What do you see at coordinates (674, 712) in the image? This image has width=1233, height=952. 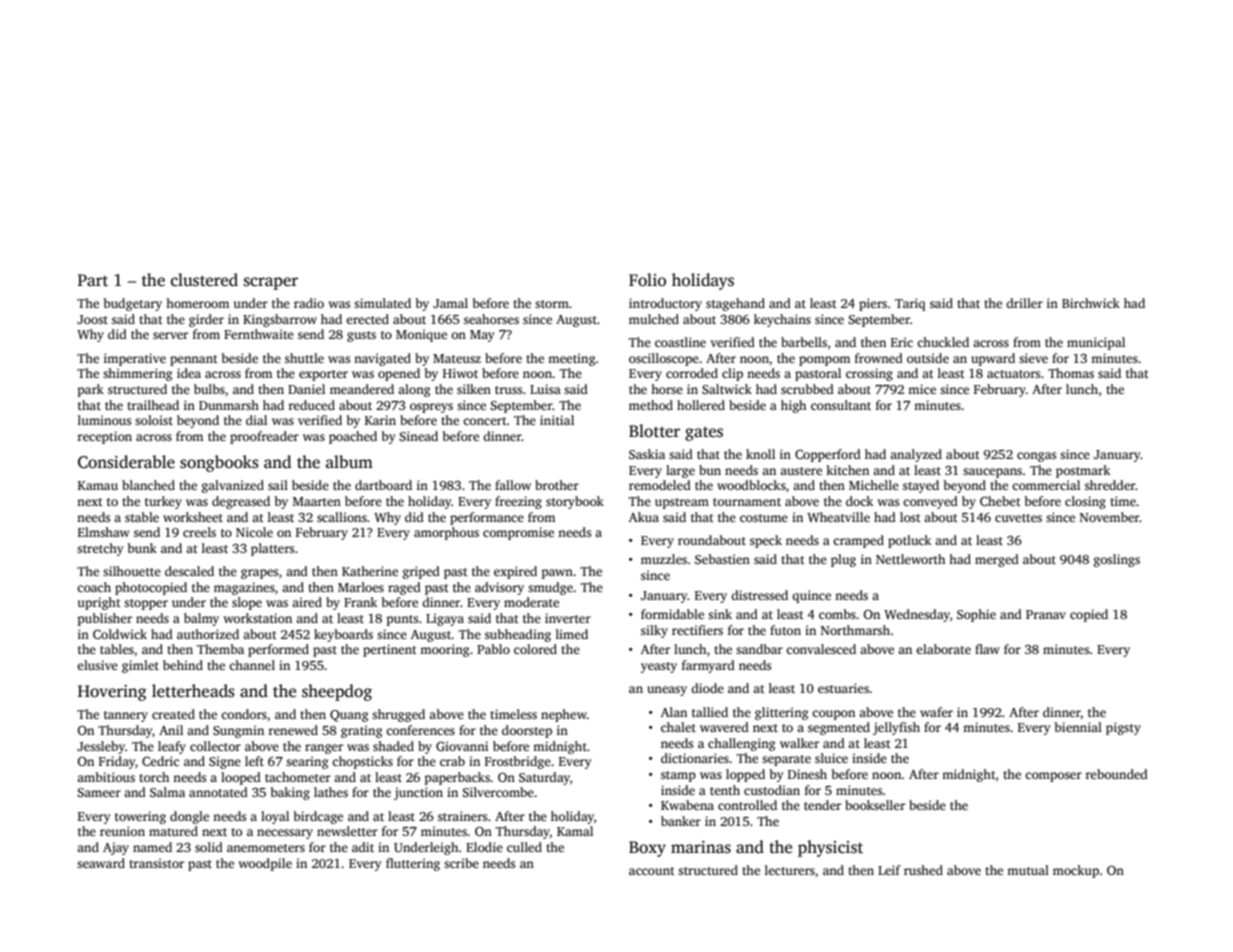 I see `Alan` at bounding box center [674, 712].
